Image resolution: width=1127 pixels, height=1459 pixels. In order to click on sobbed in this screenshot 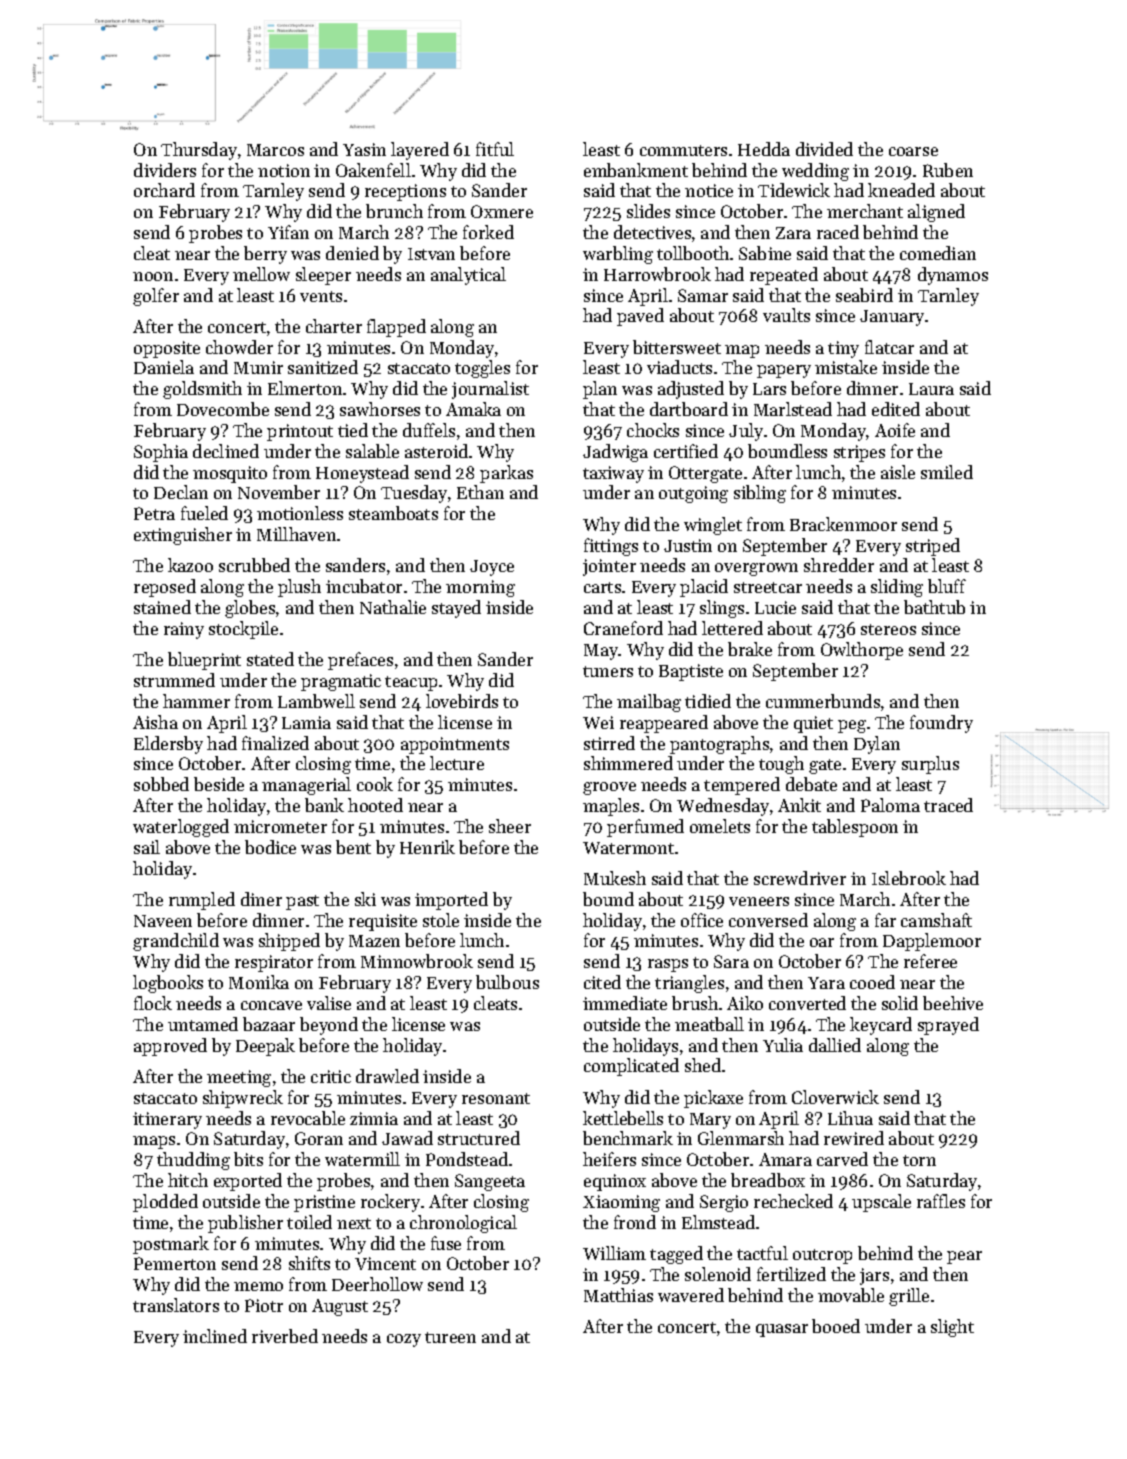, I will do `click(161, 784)`.
